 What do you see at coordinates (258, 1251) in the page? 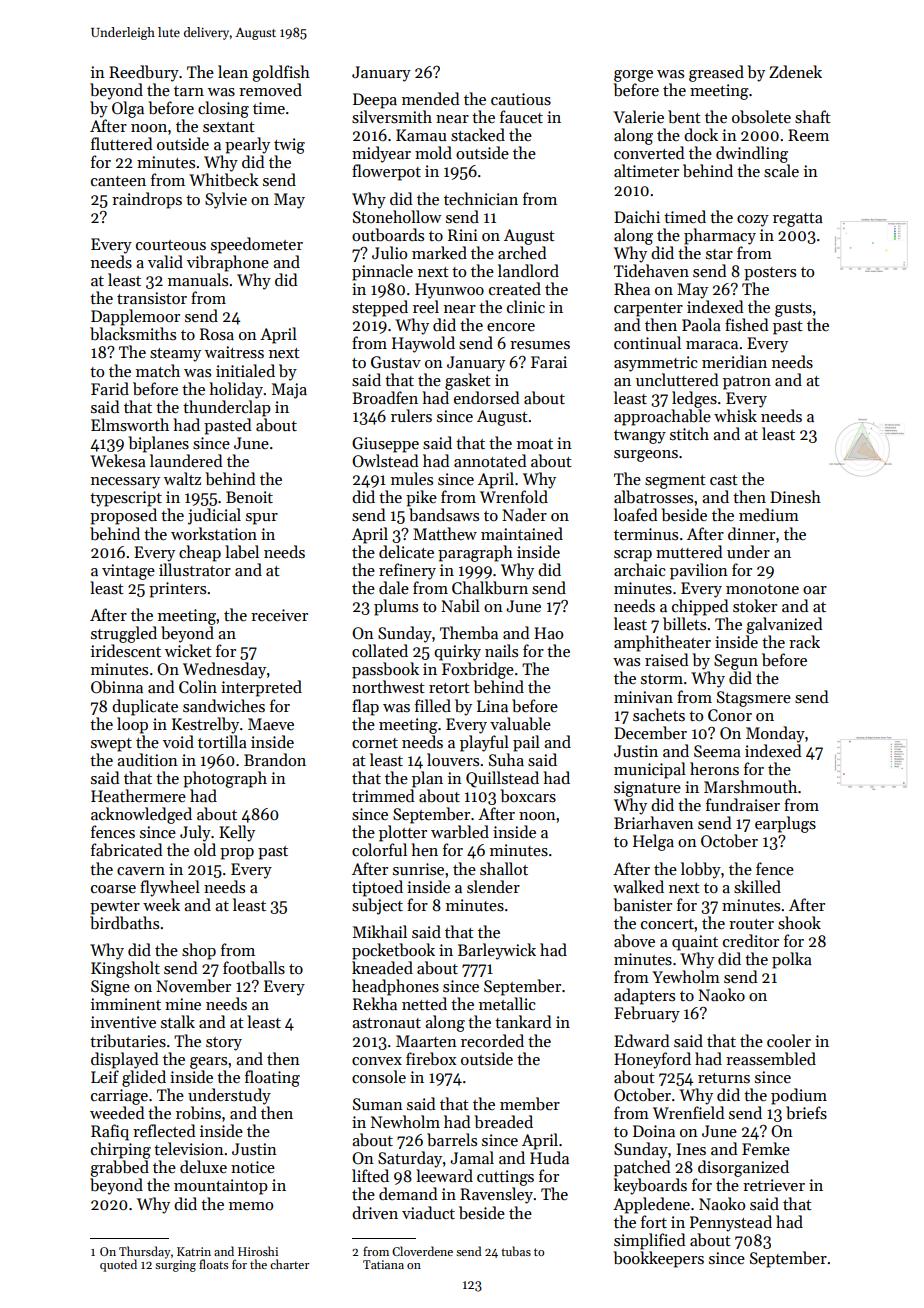
I see `Hiroshi` at bounding box center [258, 1251].
